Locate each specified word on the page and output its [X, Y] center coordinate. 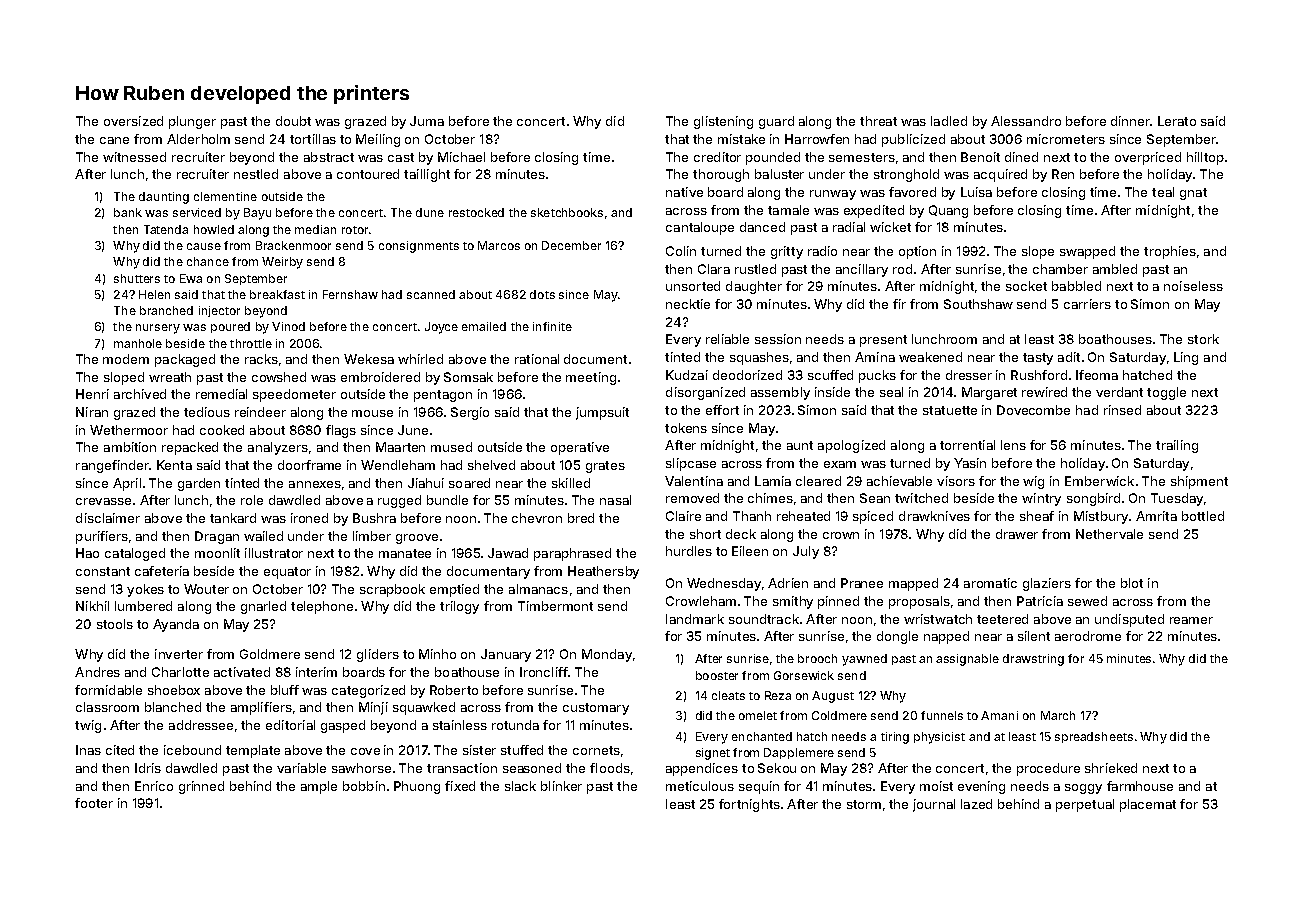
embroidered [380, 377]
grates [605, 467]
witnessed [134, 157]
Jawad [508, 553]
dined [1021, 157]
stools [115, 624]
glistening [723, 122]
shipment [1199, 482]
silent [1034, 636]
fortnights [749, 805]
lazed [976, 804]
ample [319, 787]
